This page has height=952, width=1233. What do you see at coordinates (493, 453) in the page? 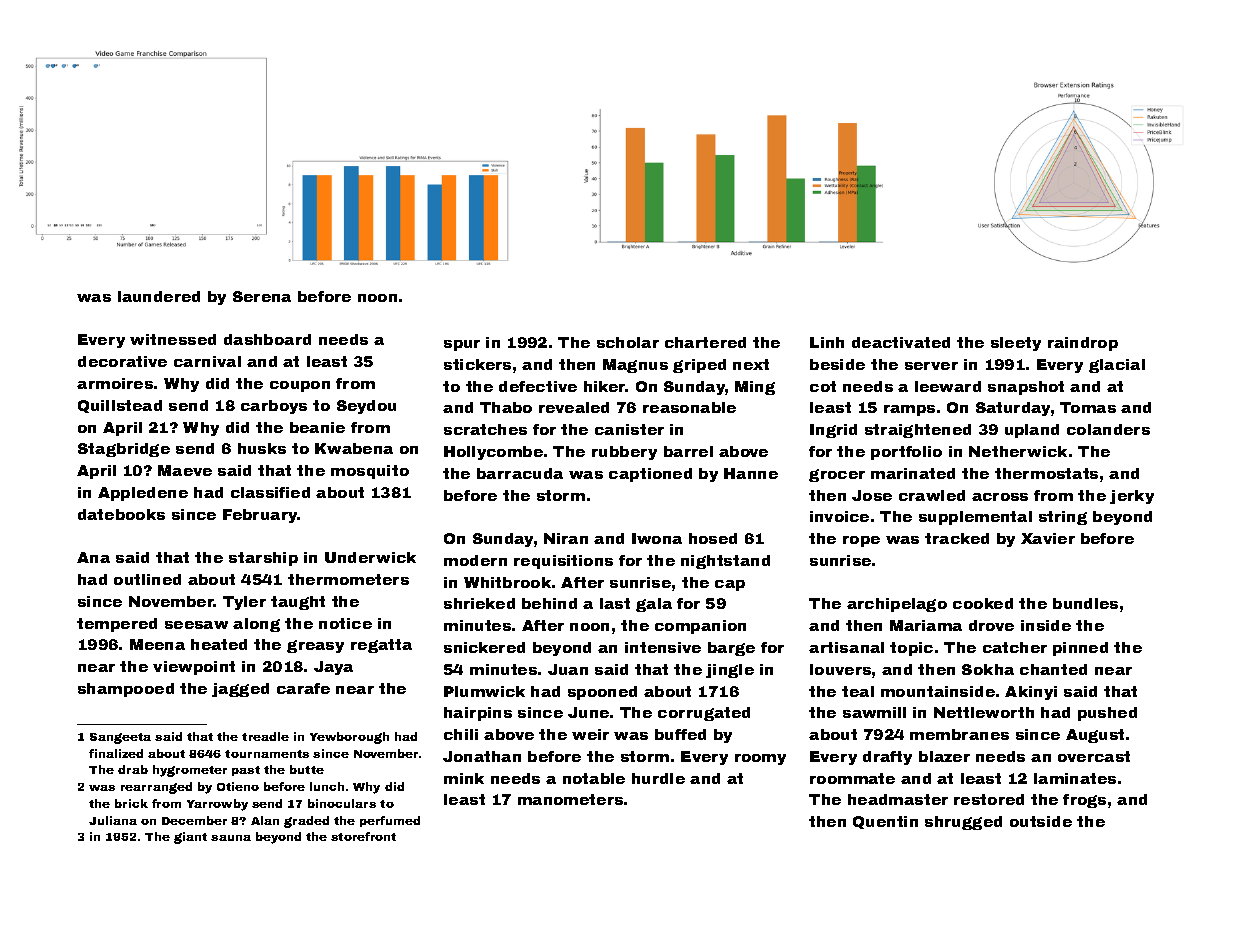
I see `Hollycombe` at bounding box center [493, 453].
